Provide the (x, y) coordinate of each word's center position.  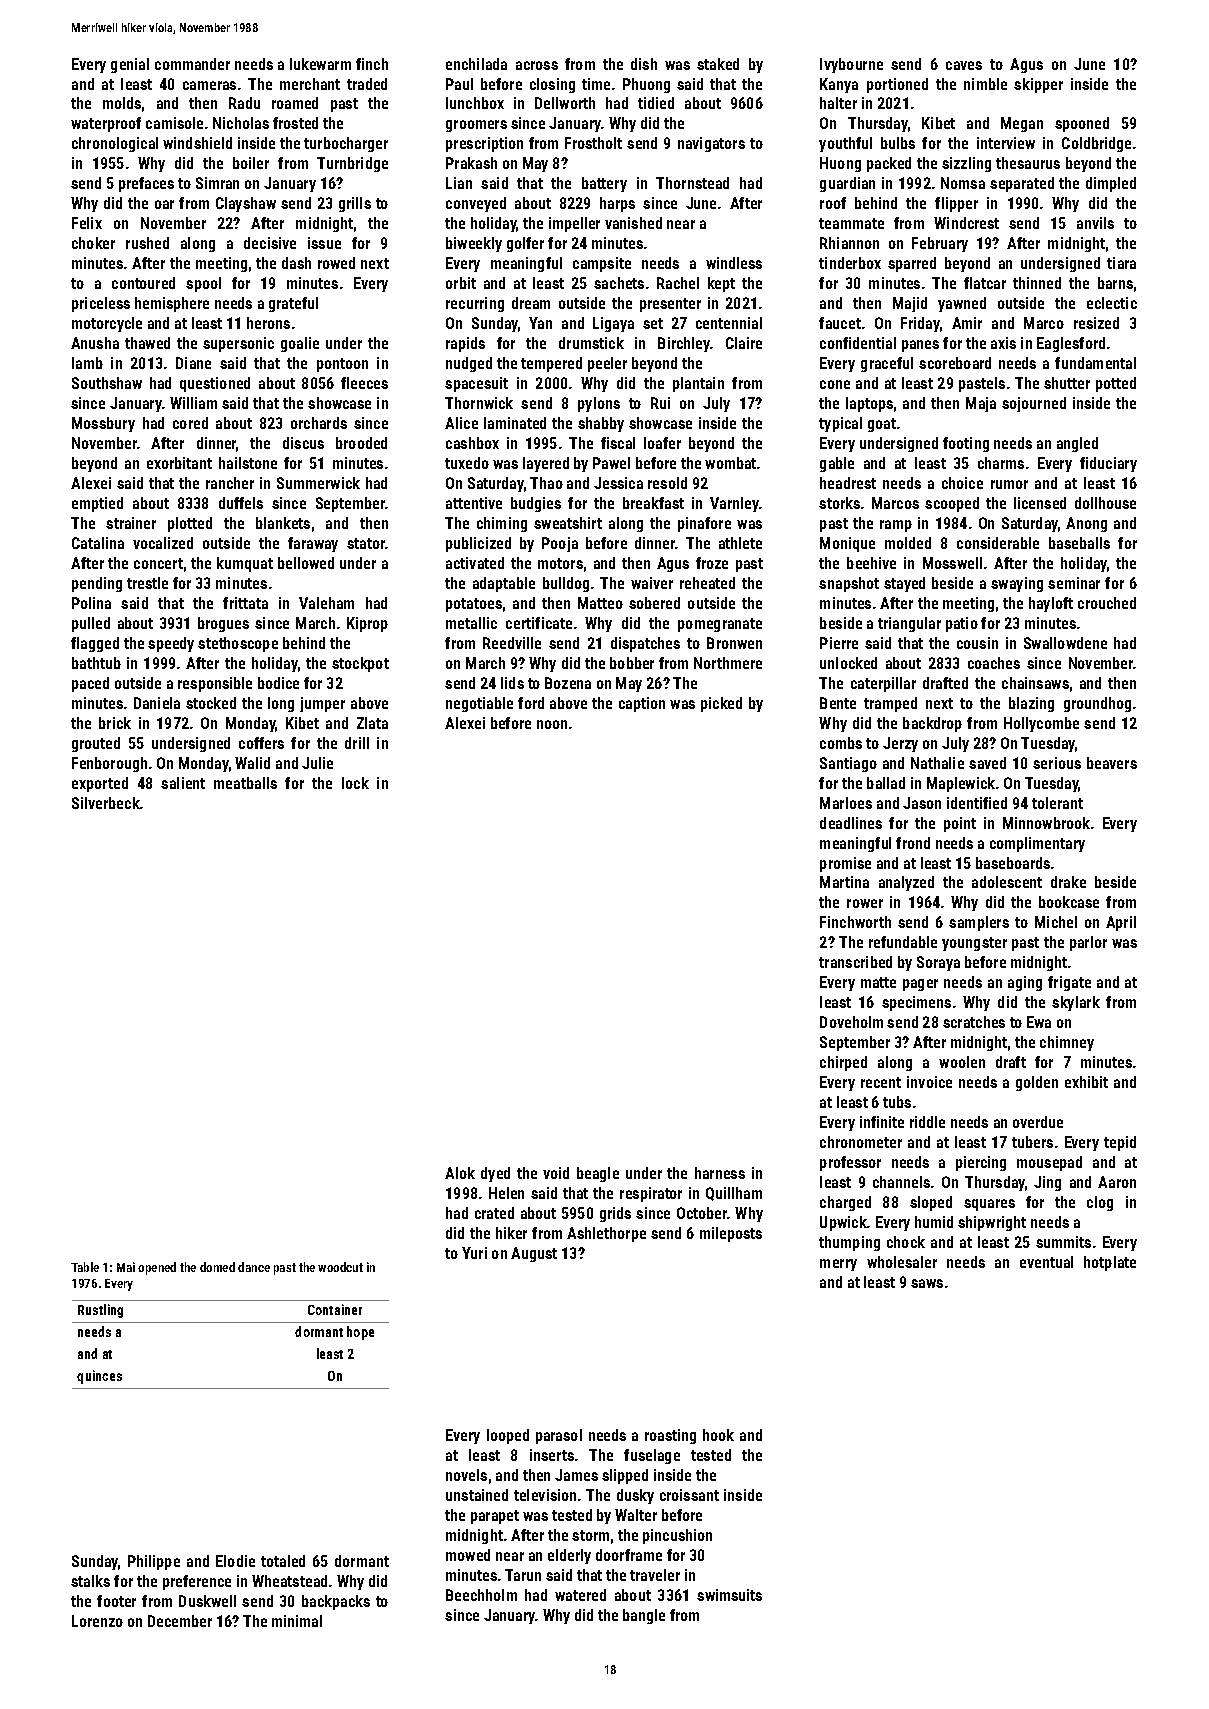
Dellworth (565, 103)
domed (217, 1267)
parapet (495, 1517)
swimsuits (729, 1595)
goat (882, 425)
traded (367, 84)
